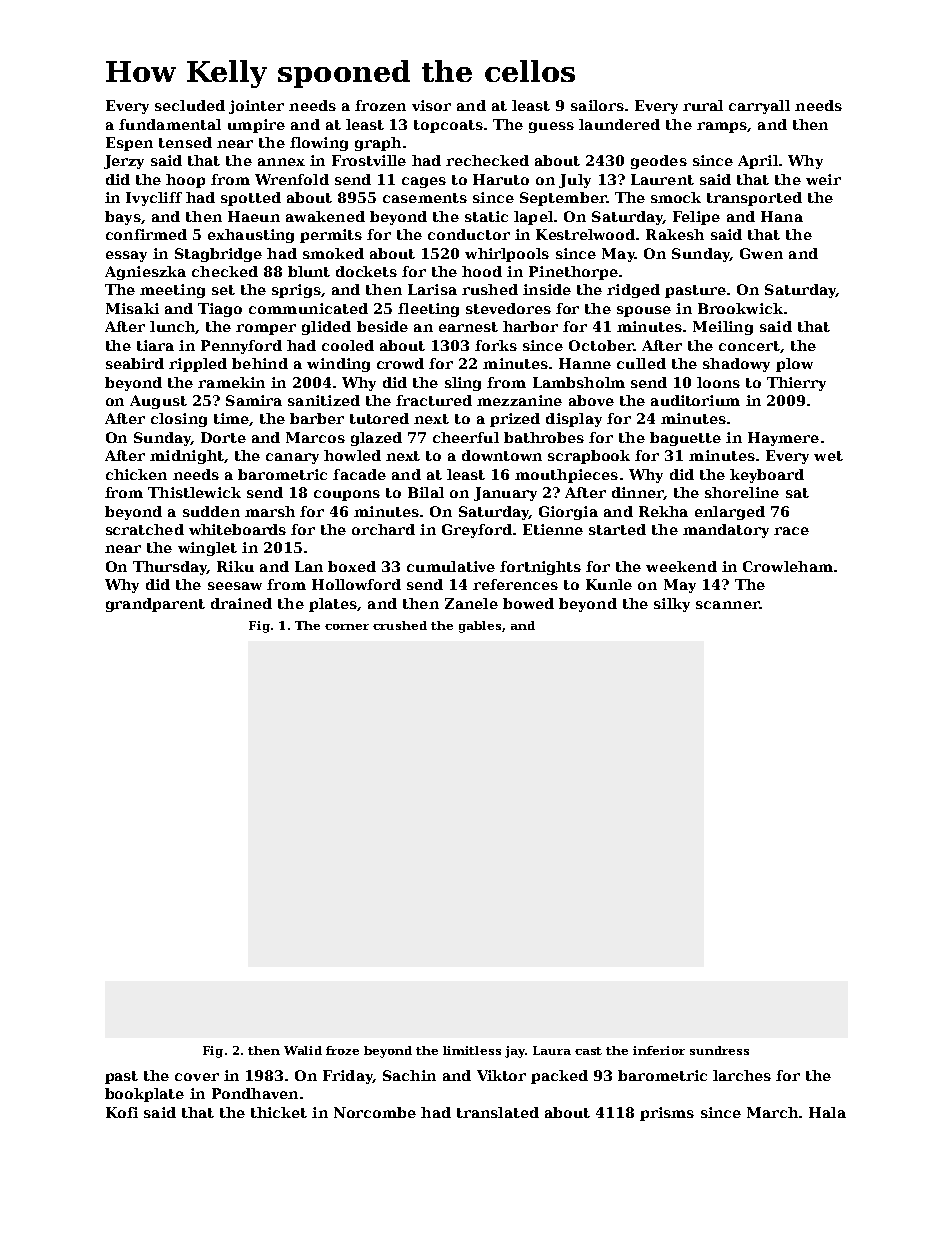 Image resolution: width=952 pixels, height=1233 pixels. What do you see at coordinates (197, 1077) in the page?
I see `cover` at bounding box center [197, 1077].
